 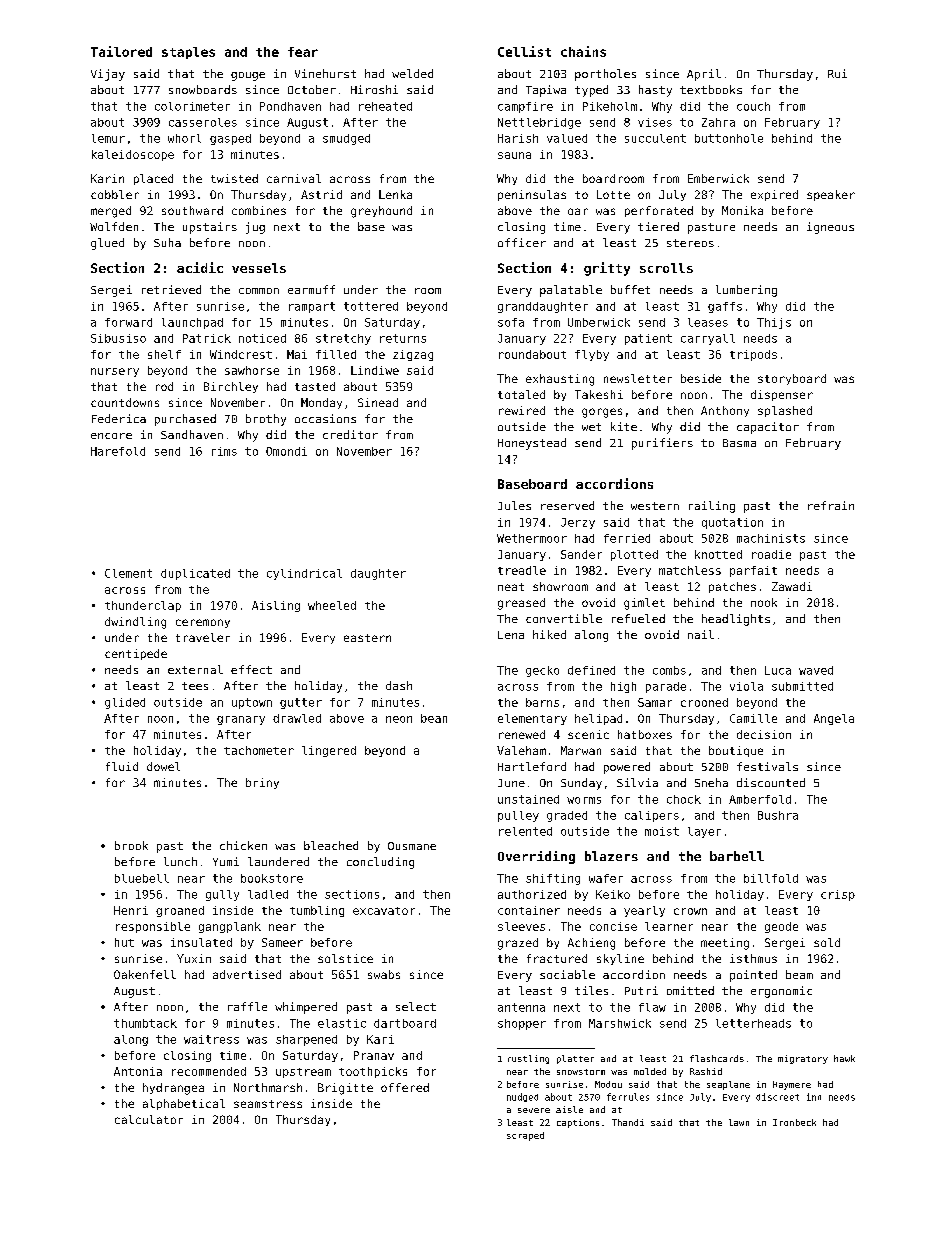 I want to click on welded, so click(x=412, y=73).
